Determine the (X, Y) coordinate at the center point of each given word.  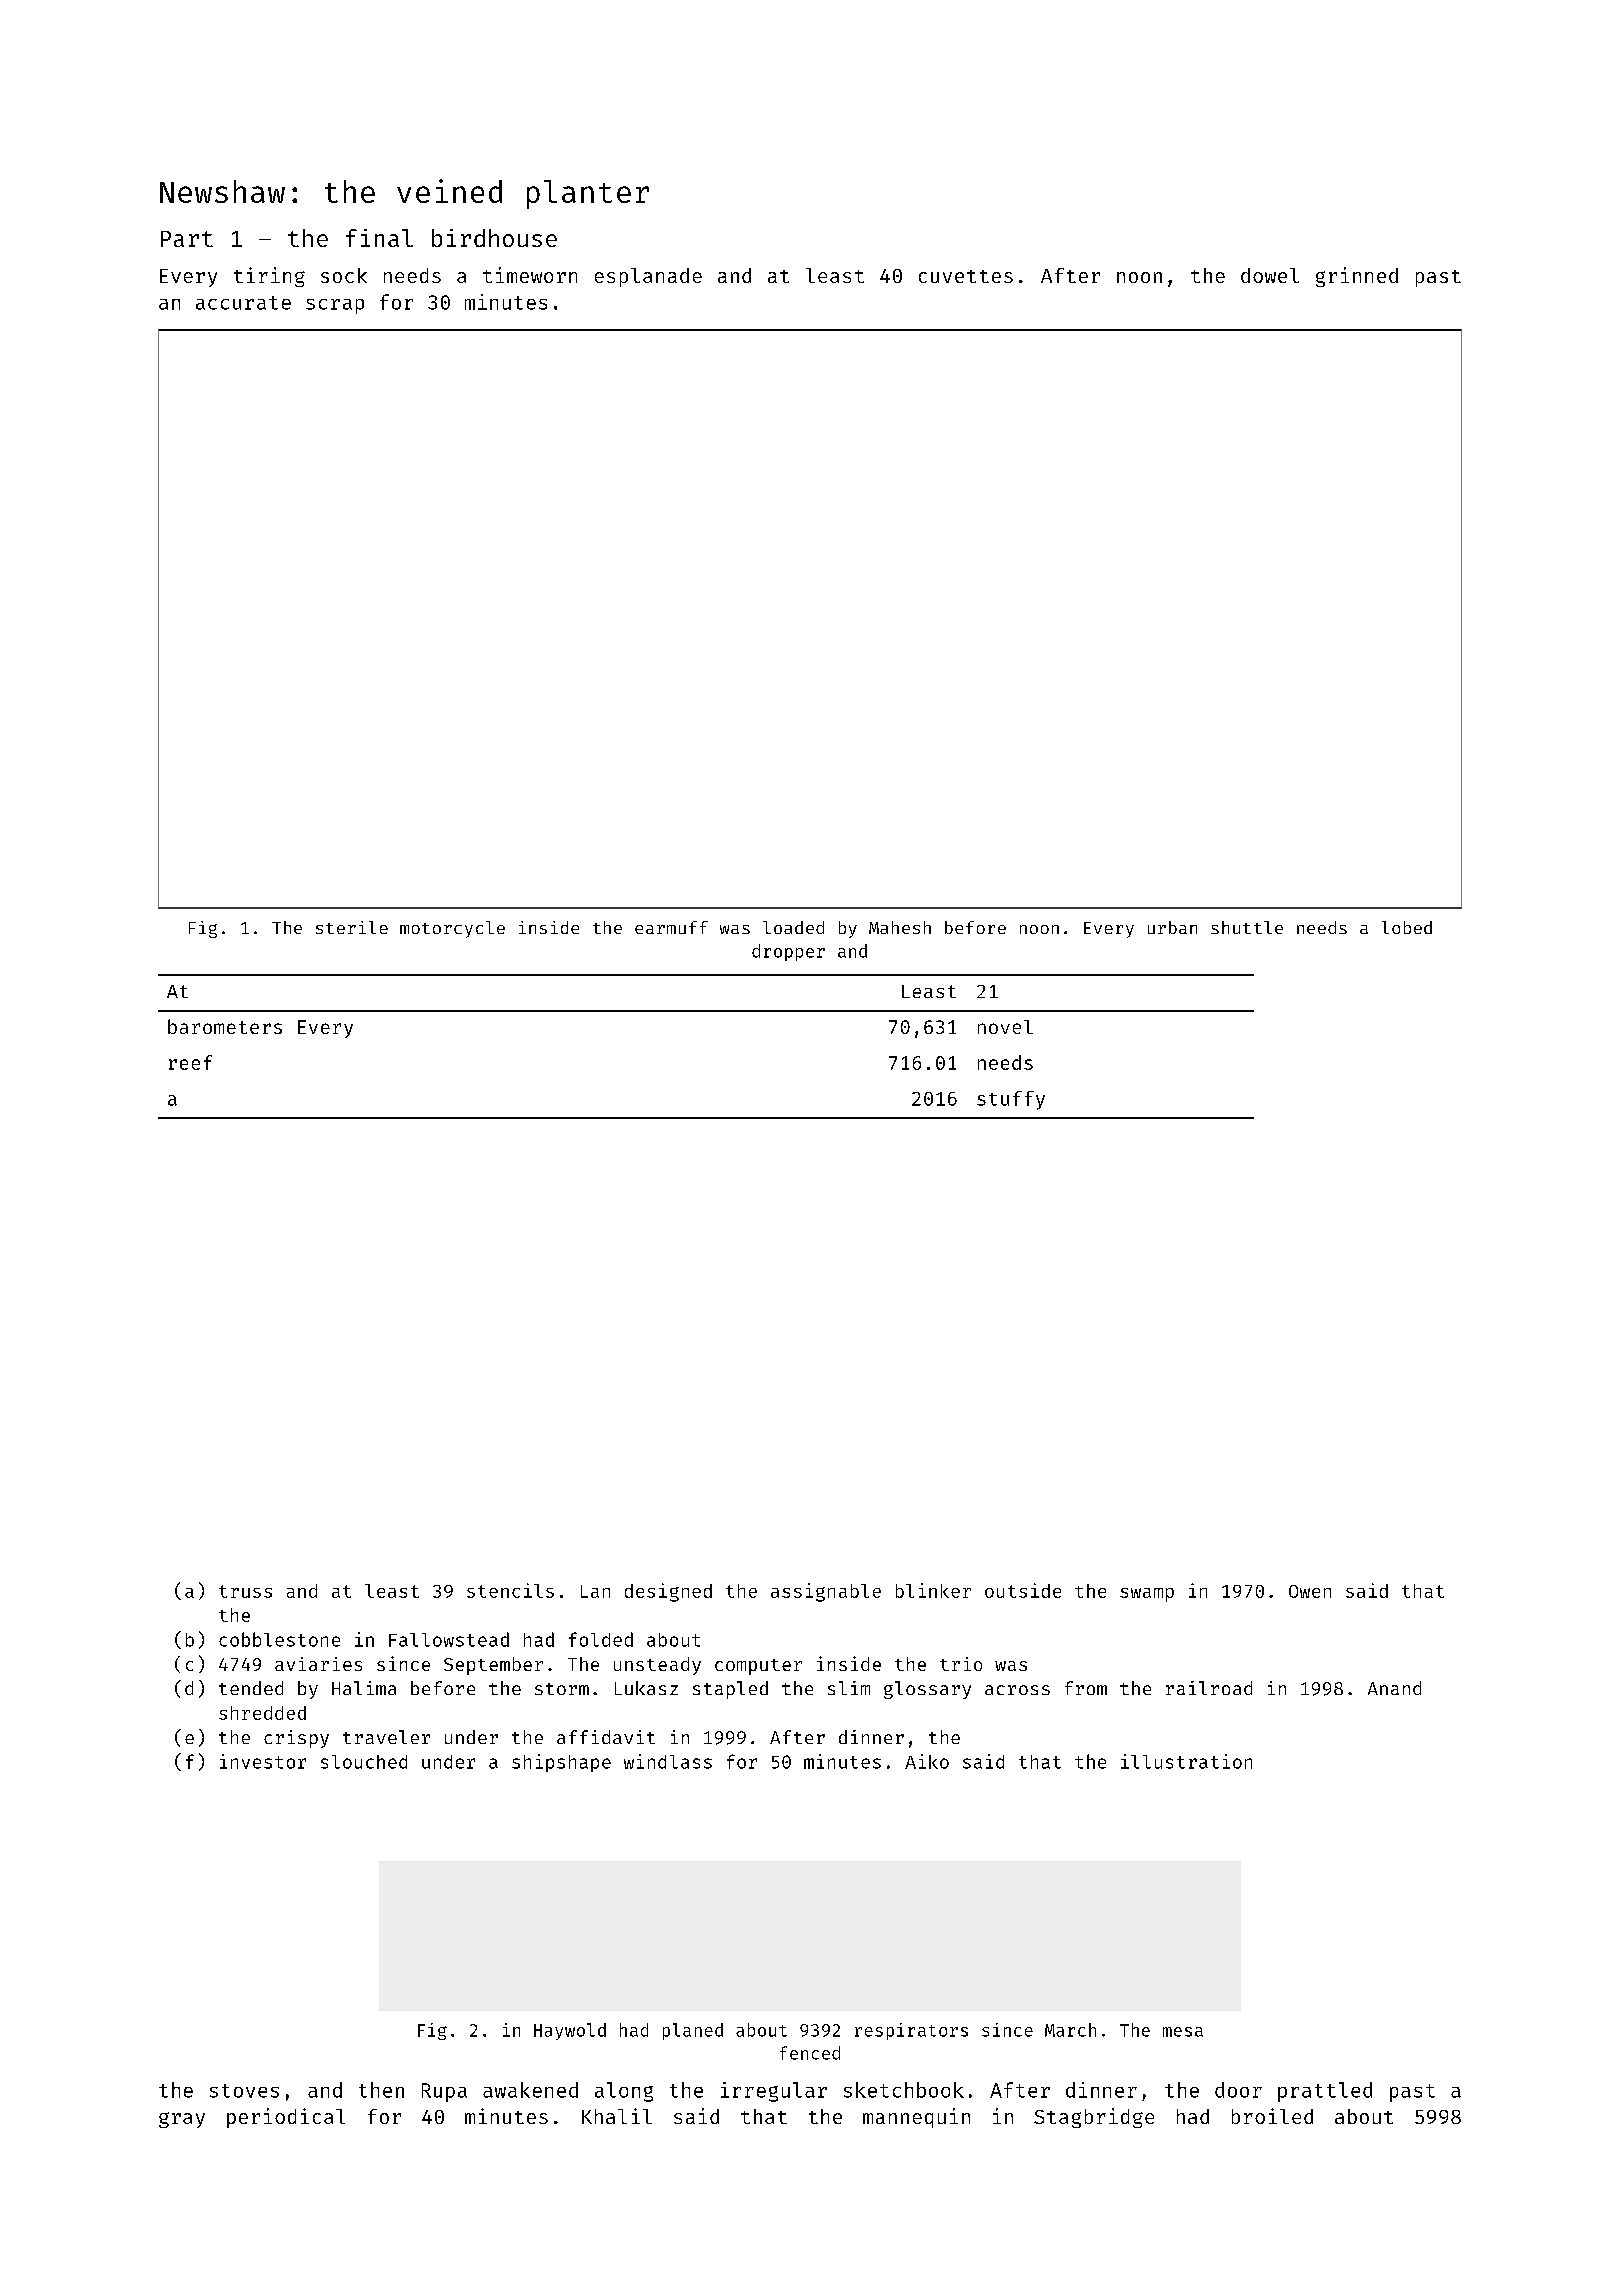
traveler (386, 1737)
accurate (243, 303)
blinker (933, 1590)
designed (668, 1592)
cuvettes (966, 276)
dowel (1270, 275)
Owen (1310, 1591)
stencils (510, 1590)
